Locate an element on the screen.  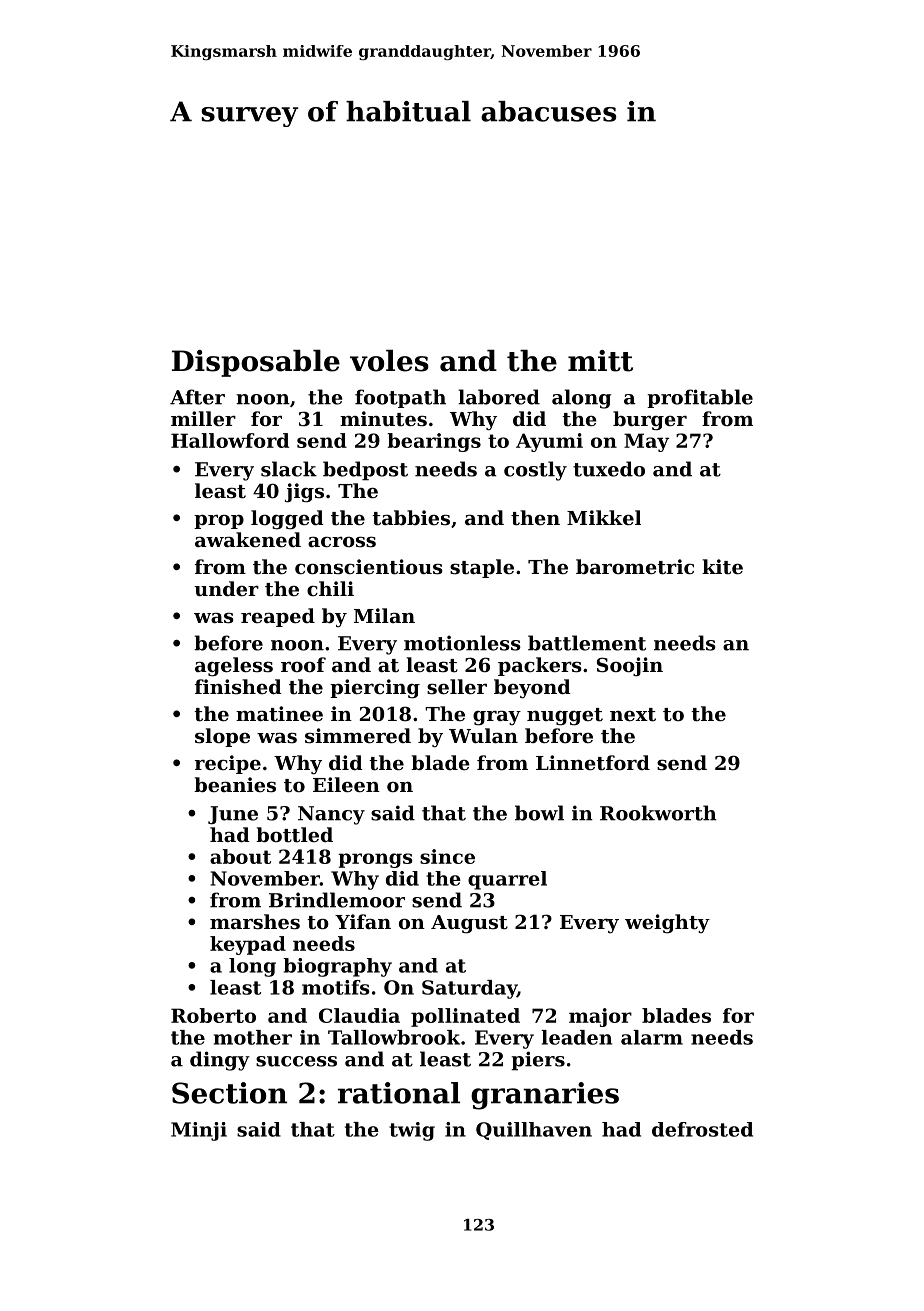
dingy is located at coordinates (220, 1061).
